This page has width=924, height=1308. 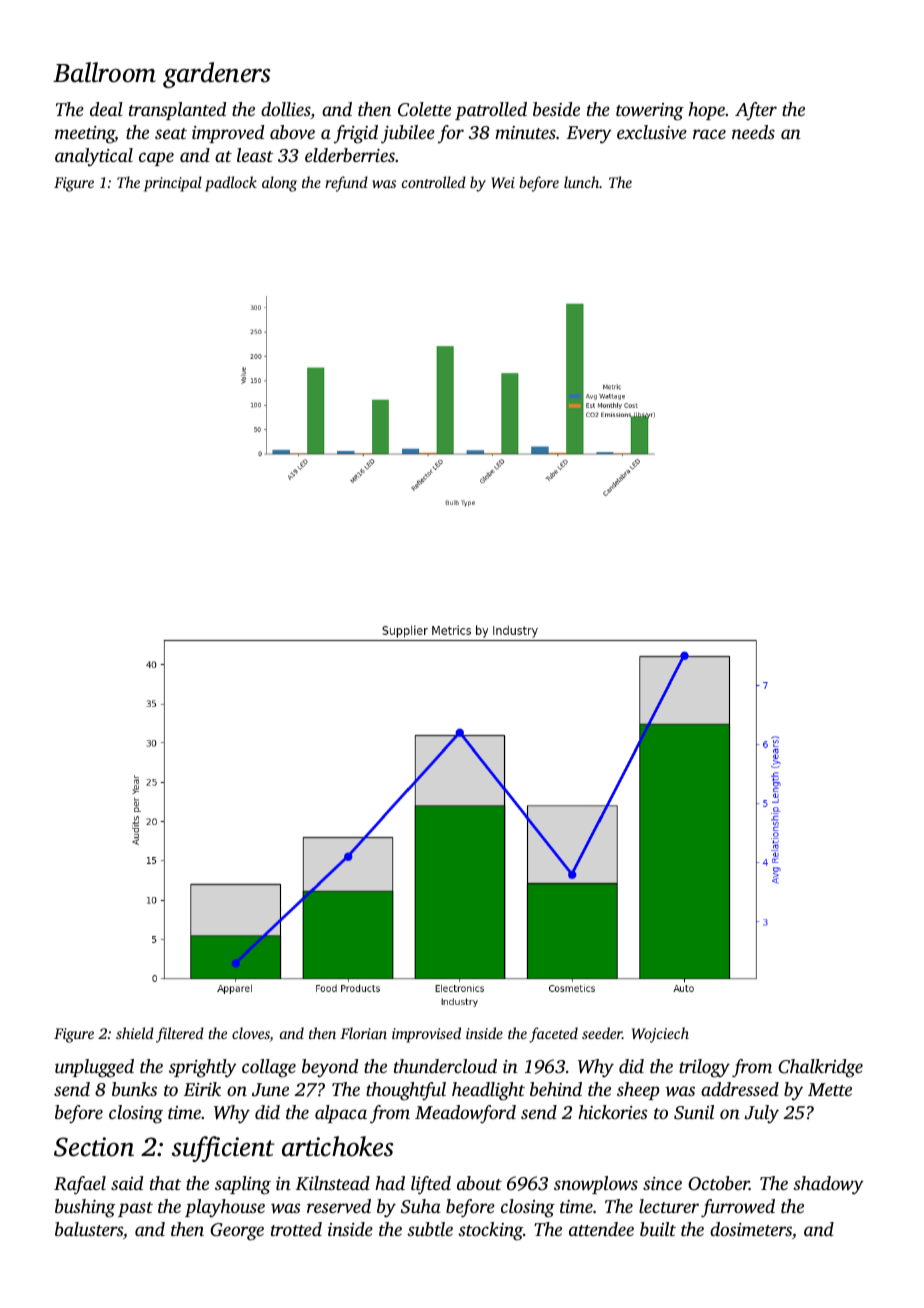 I want to click on refund, so click(x=346, y=184).
